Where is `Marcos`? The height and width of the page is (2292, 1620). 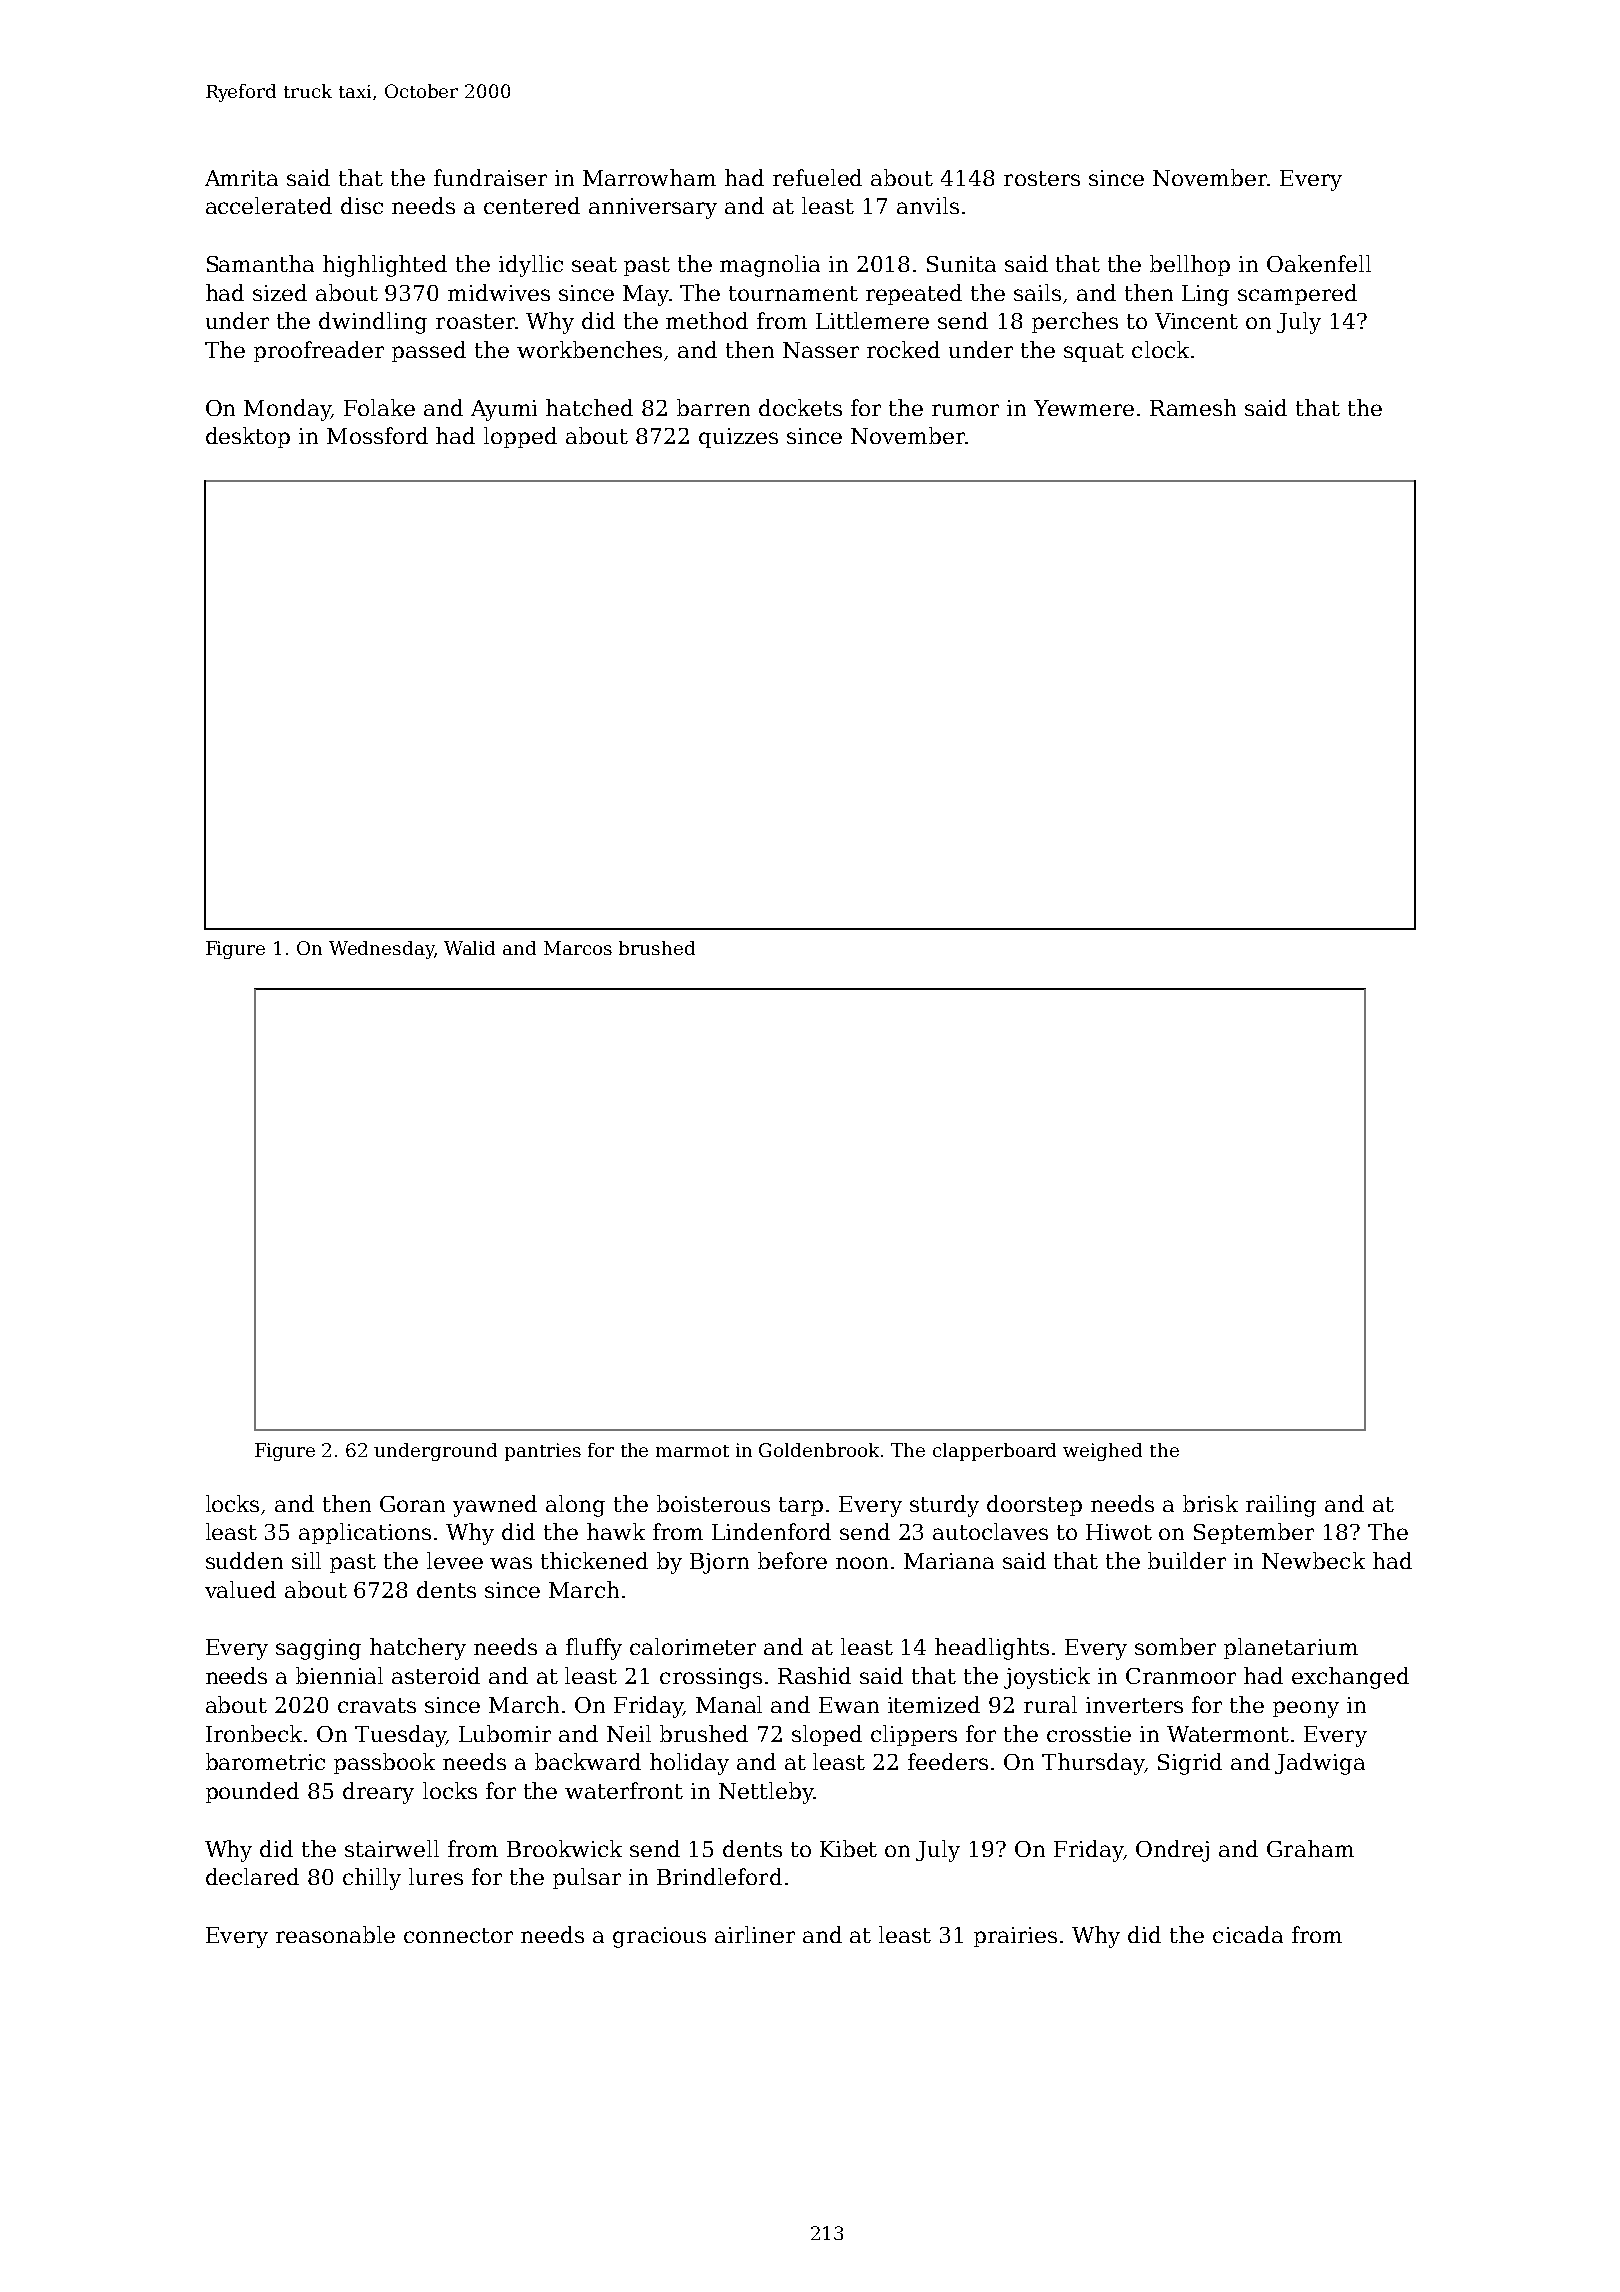 Marcos is located at coordinates (578, 948).
